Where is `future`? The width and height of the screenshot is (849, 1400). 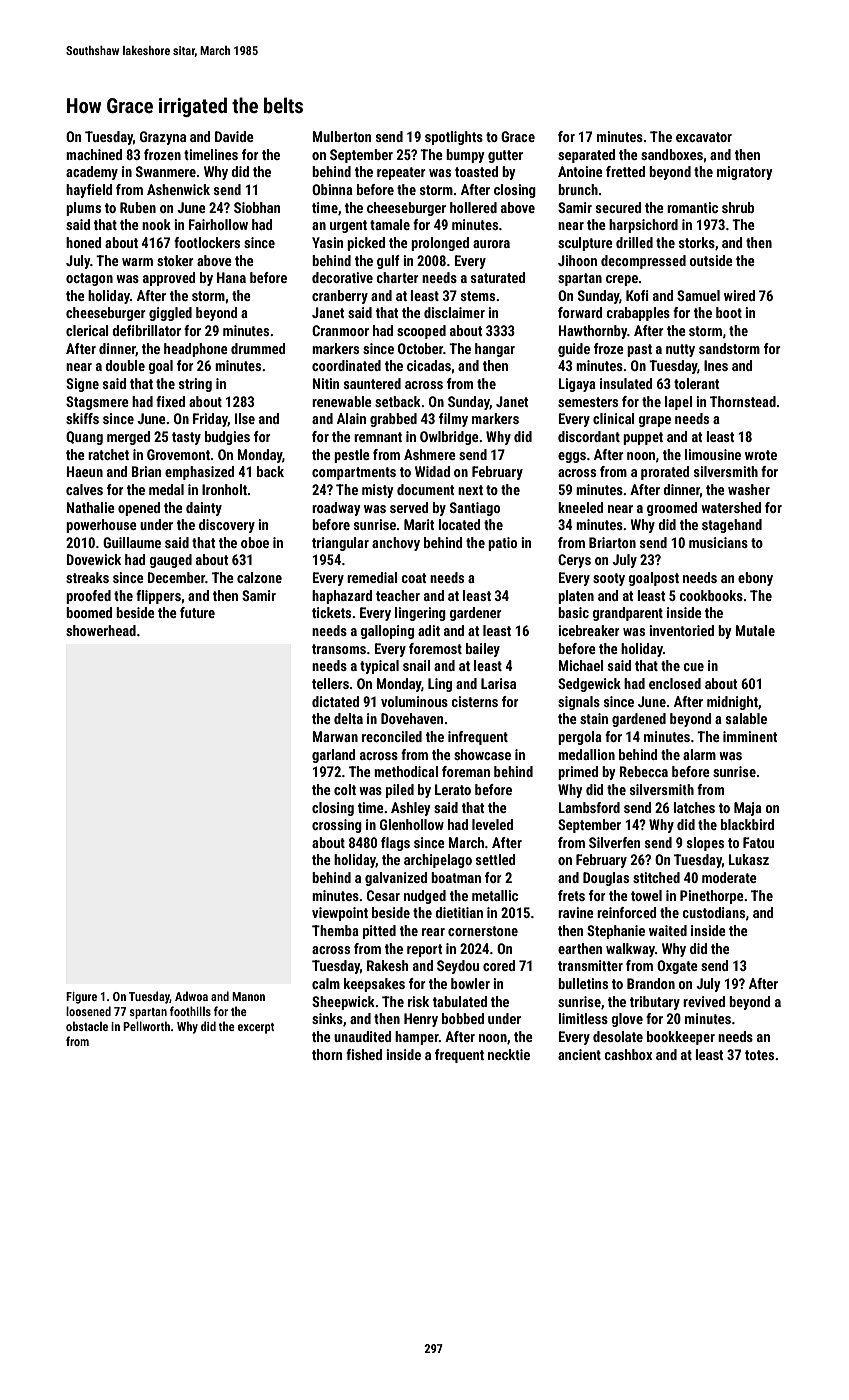 future is located at coordinates (197, 612).
